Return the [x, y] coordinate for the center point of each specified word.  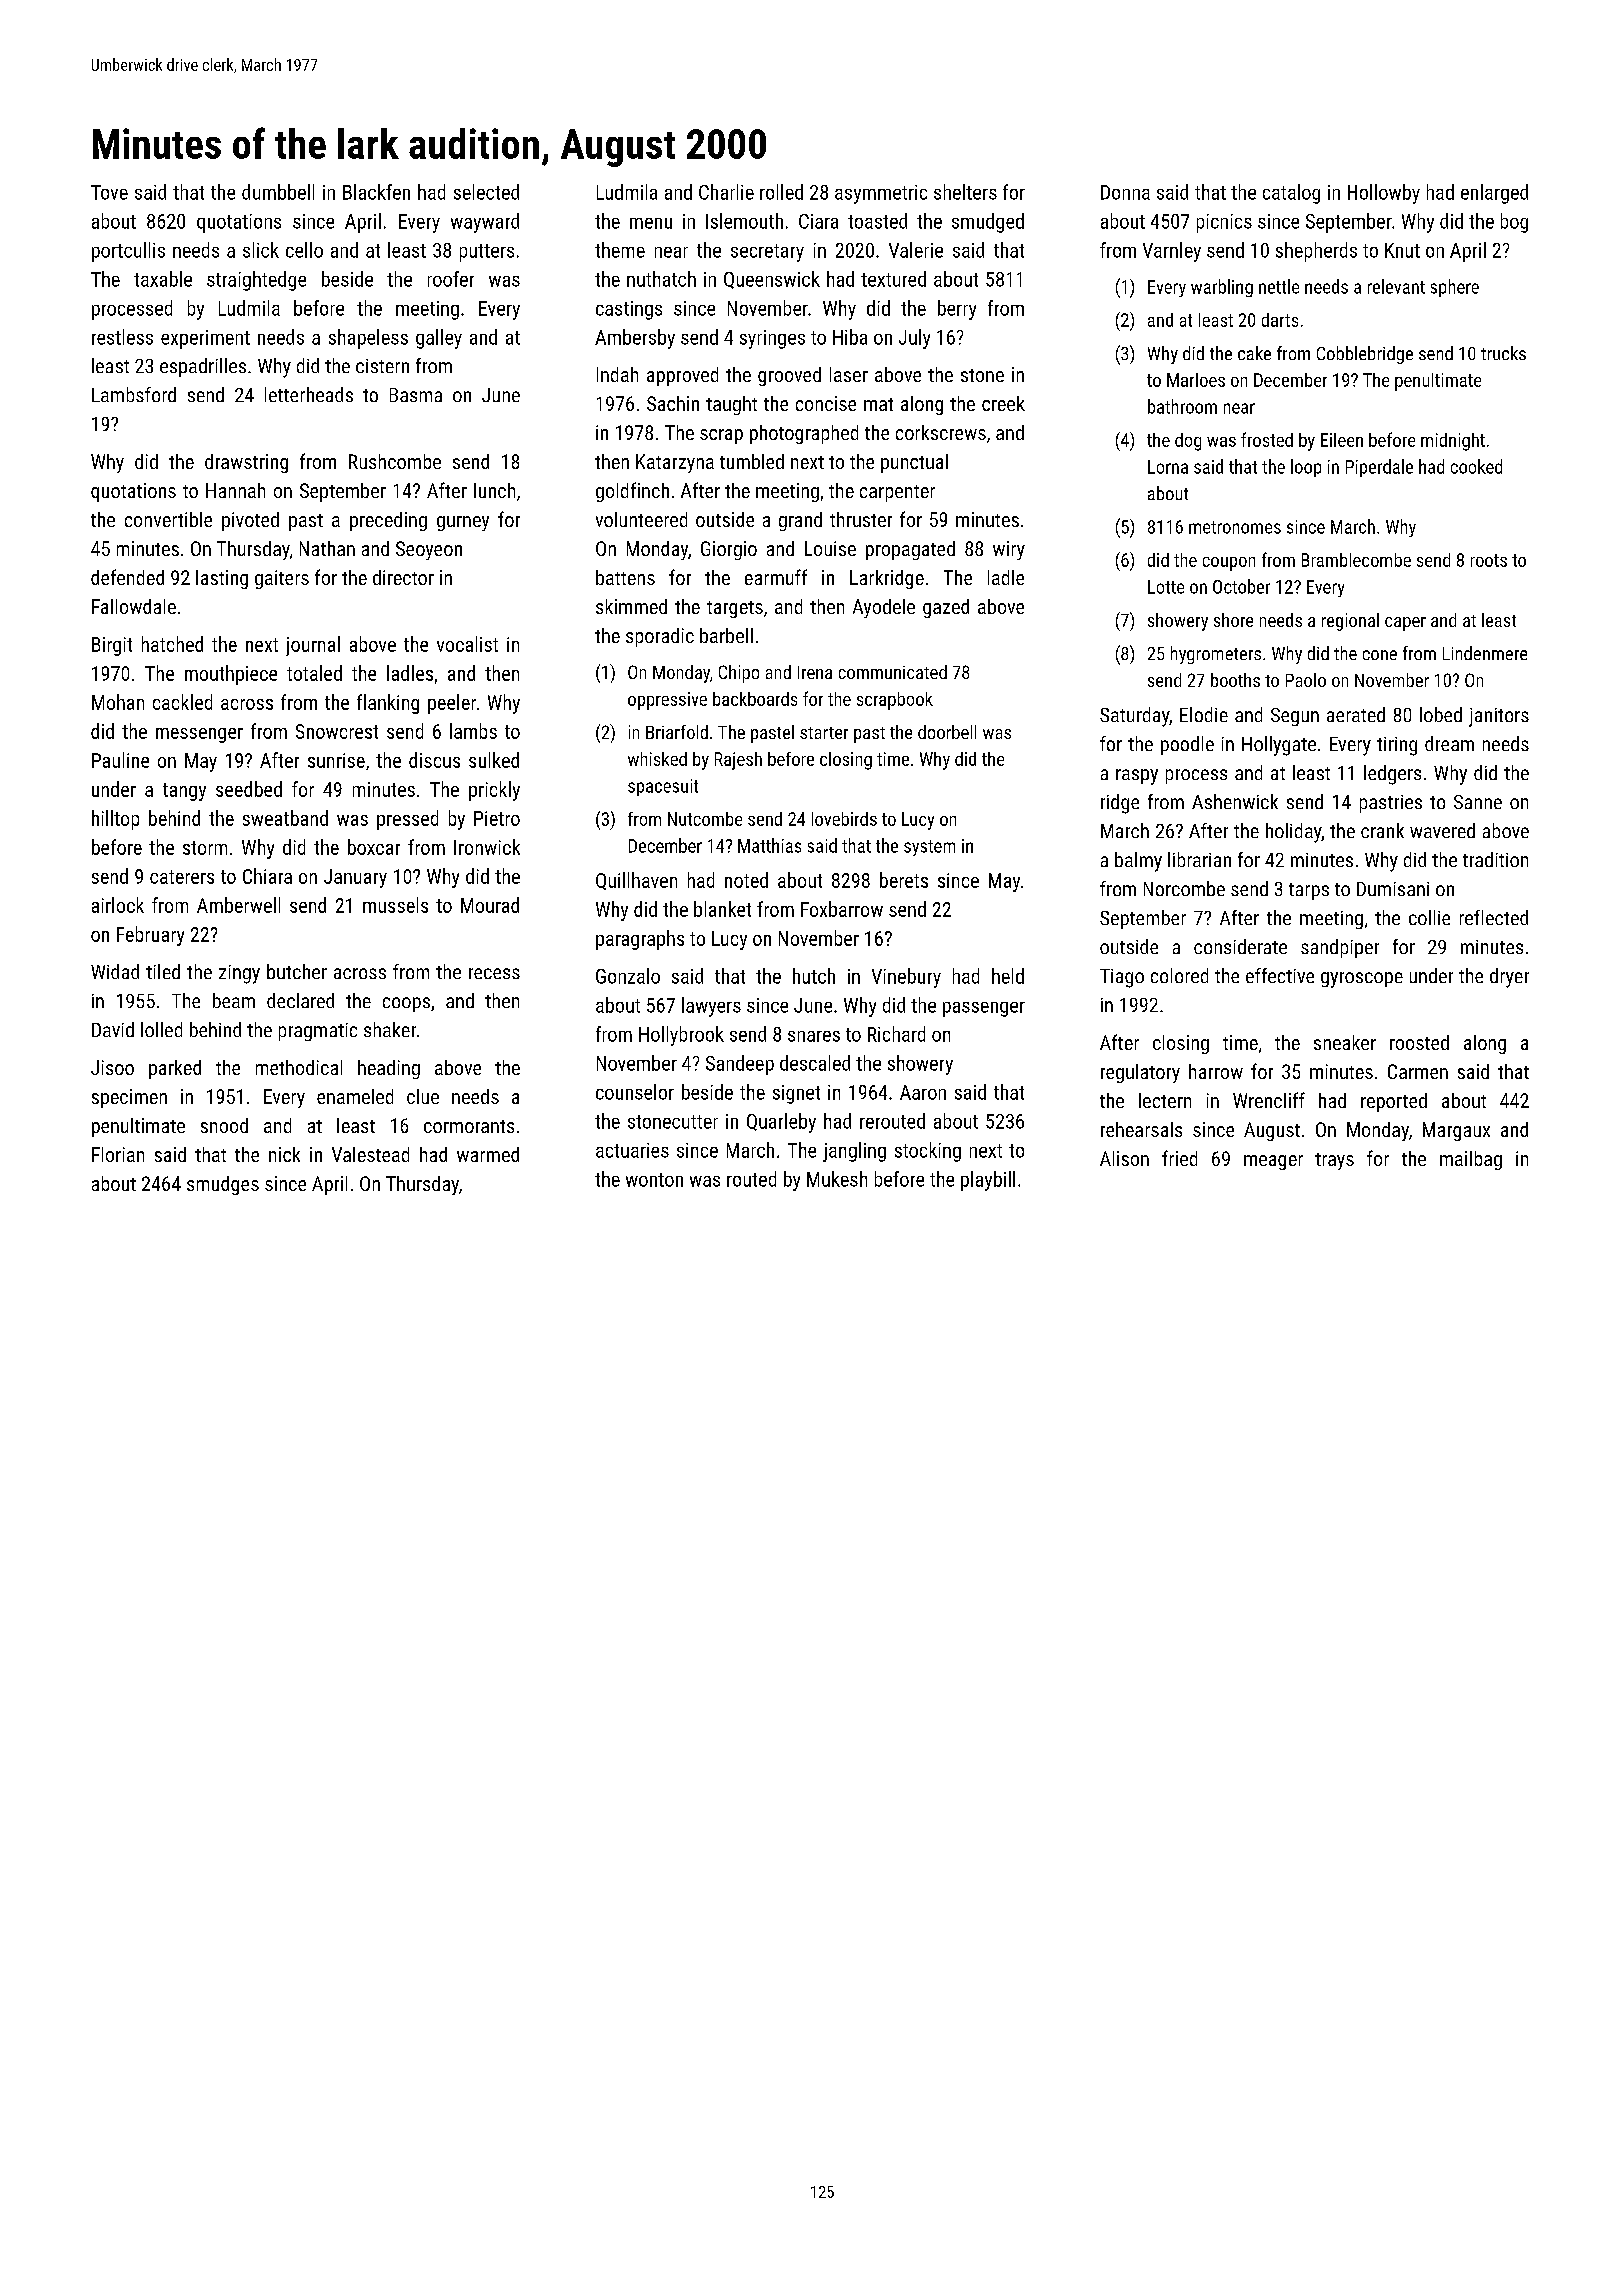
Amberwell [238, 905]
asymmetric [881, 194]
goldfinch [632, 492]
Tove [109, 192]
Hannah [235, 490]
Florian [118, 1154]
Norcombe [1184, 888]
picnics [1224, 223]
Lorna [1168, 467]
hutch [814, 976]
